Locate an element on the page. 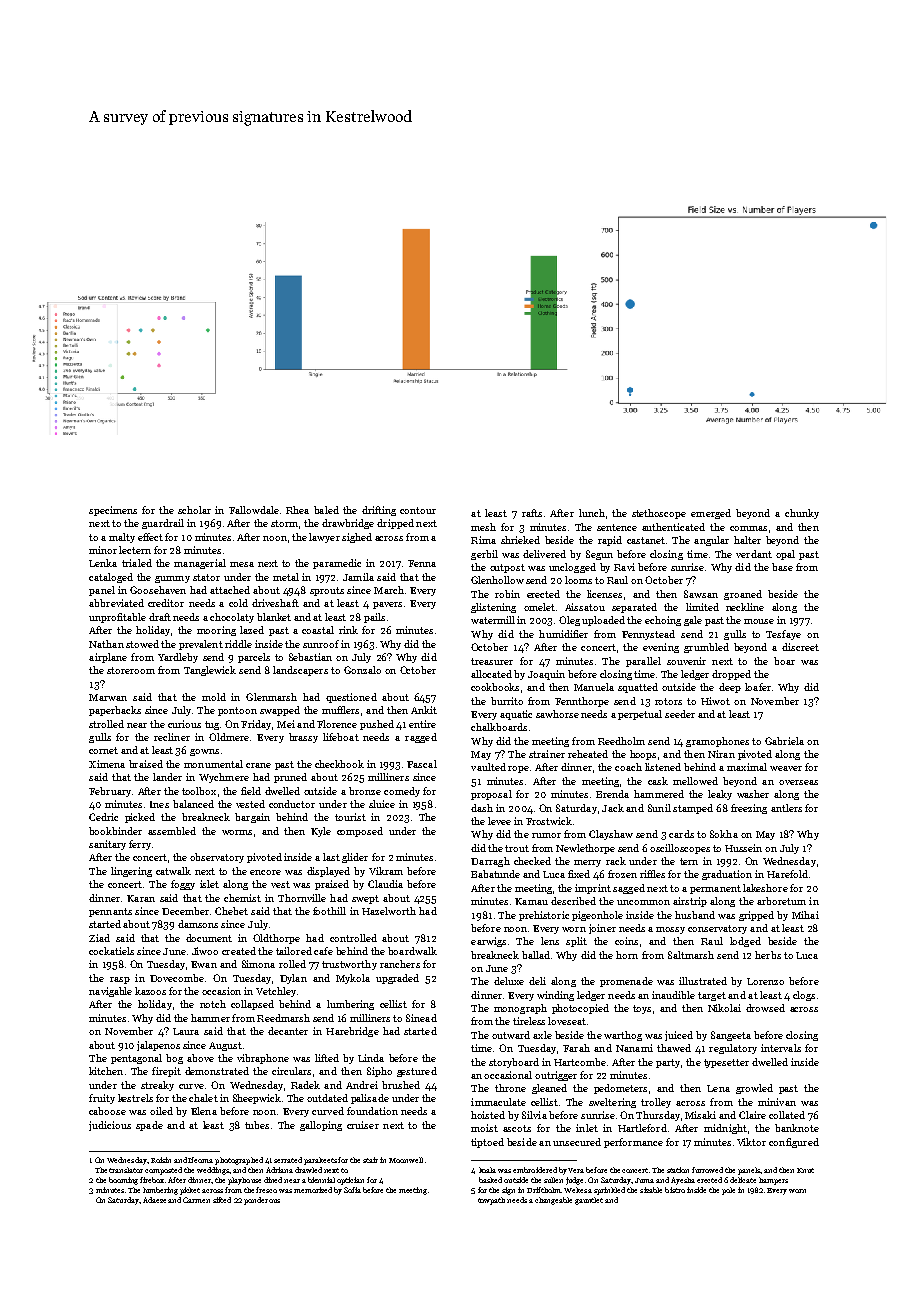 This image has height=1316, width=908. Sokha is located at coordinates (724, 834).
